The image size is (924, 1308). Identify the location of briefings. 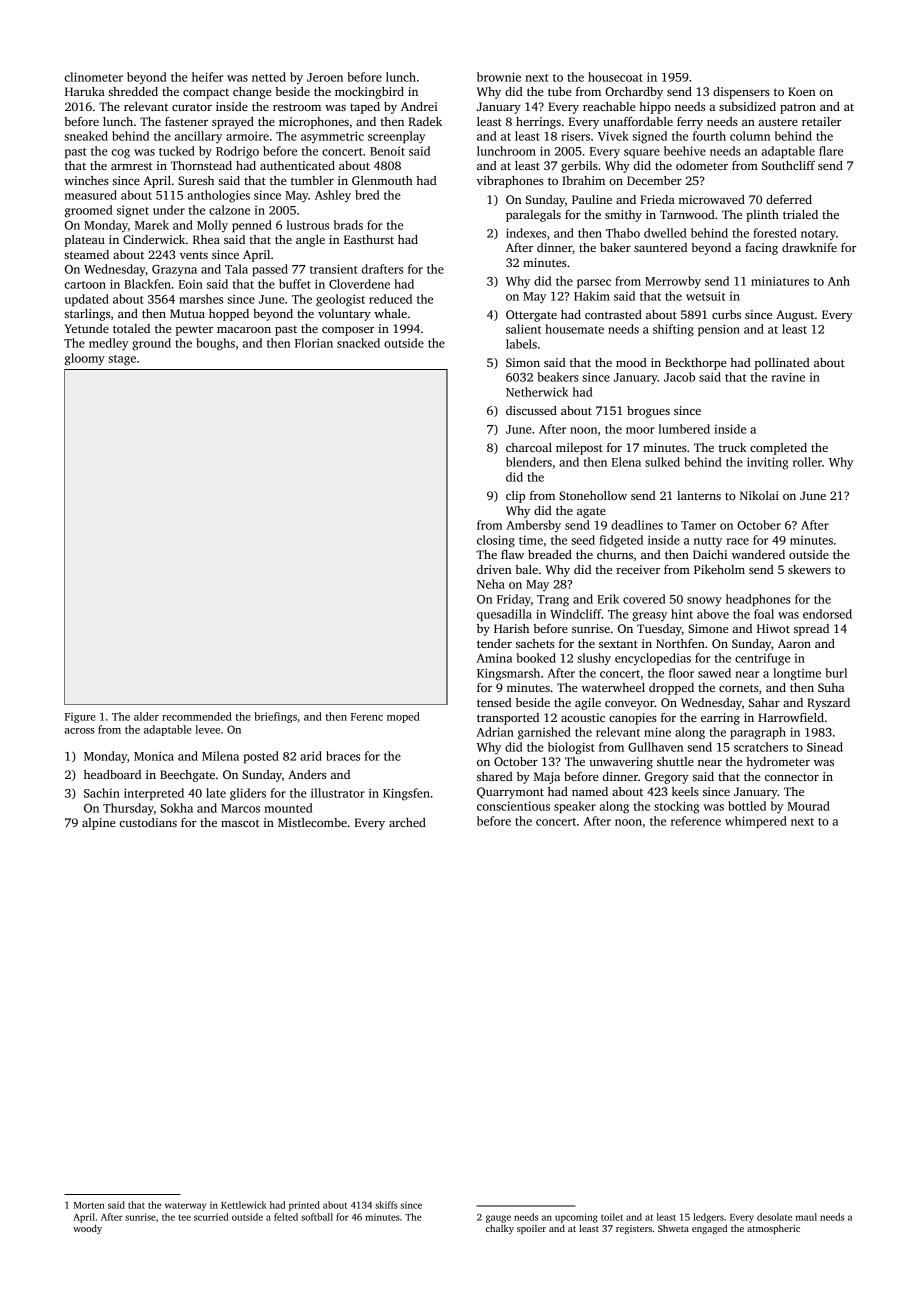
(275, 717).
